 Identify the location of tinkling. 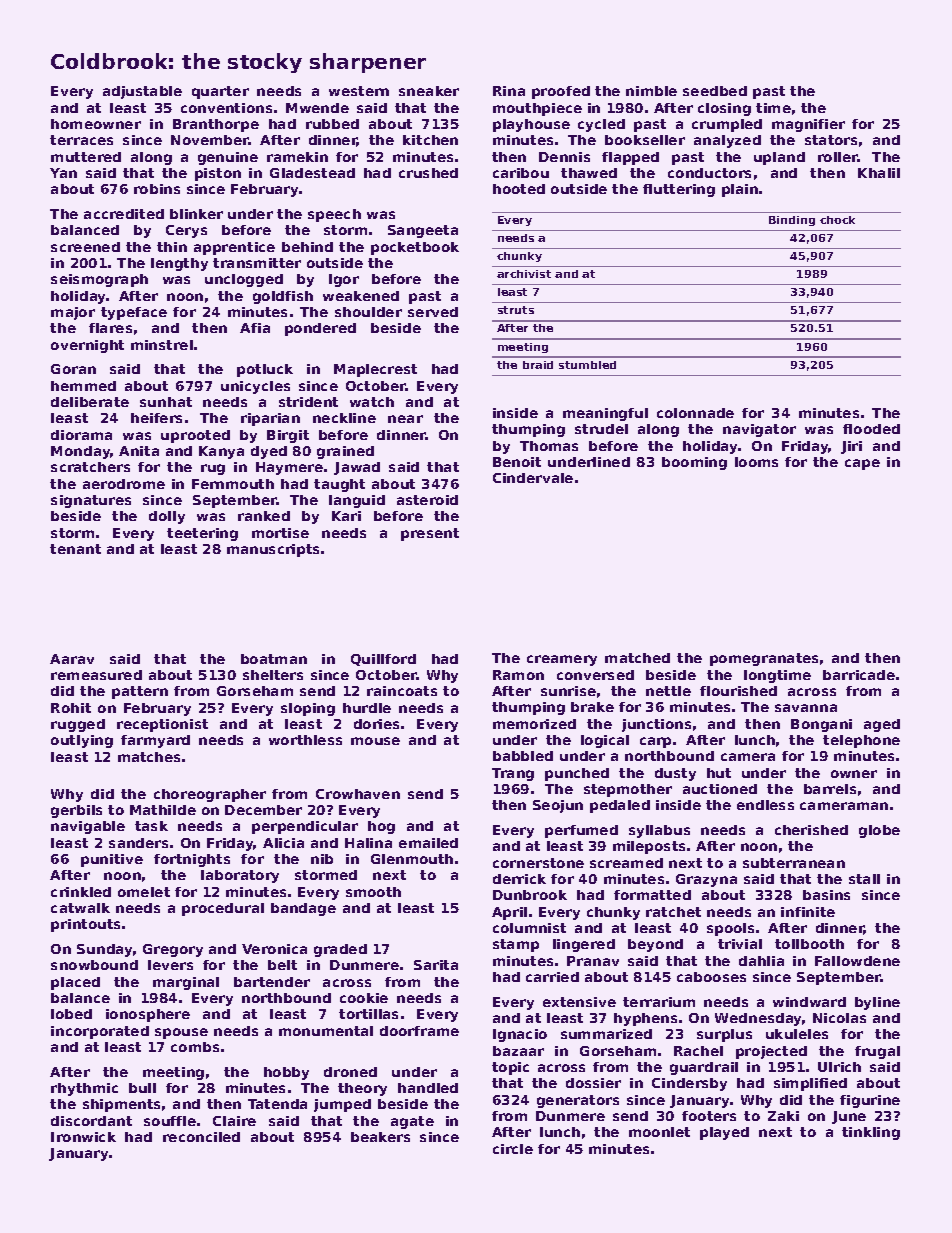
(871, 1133).
